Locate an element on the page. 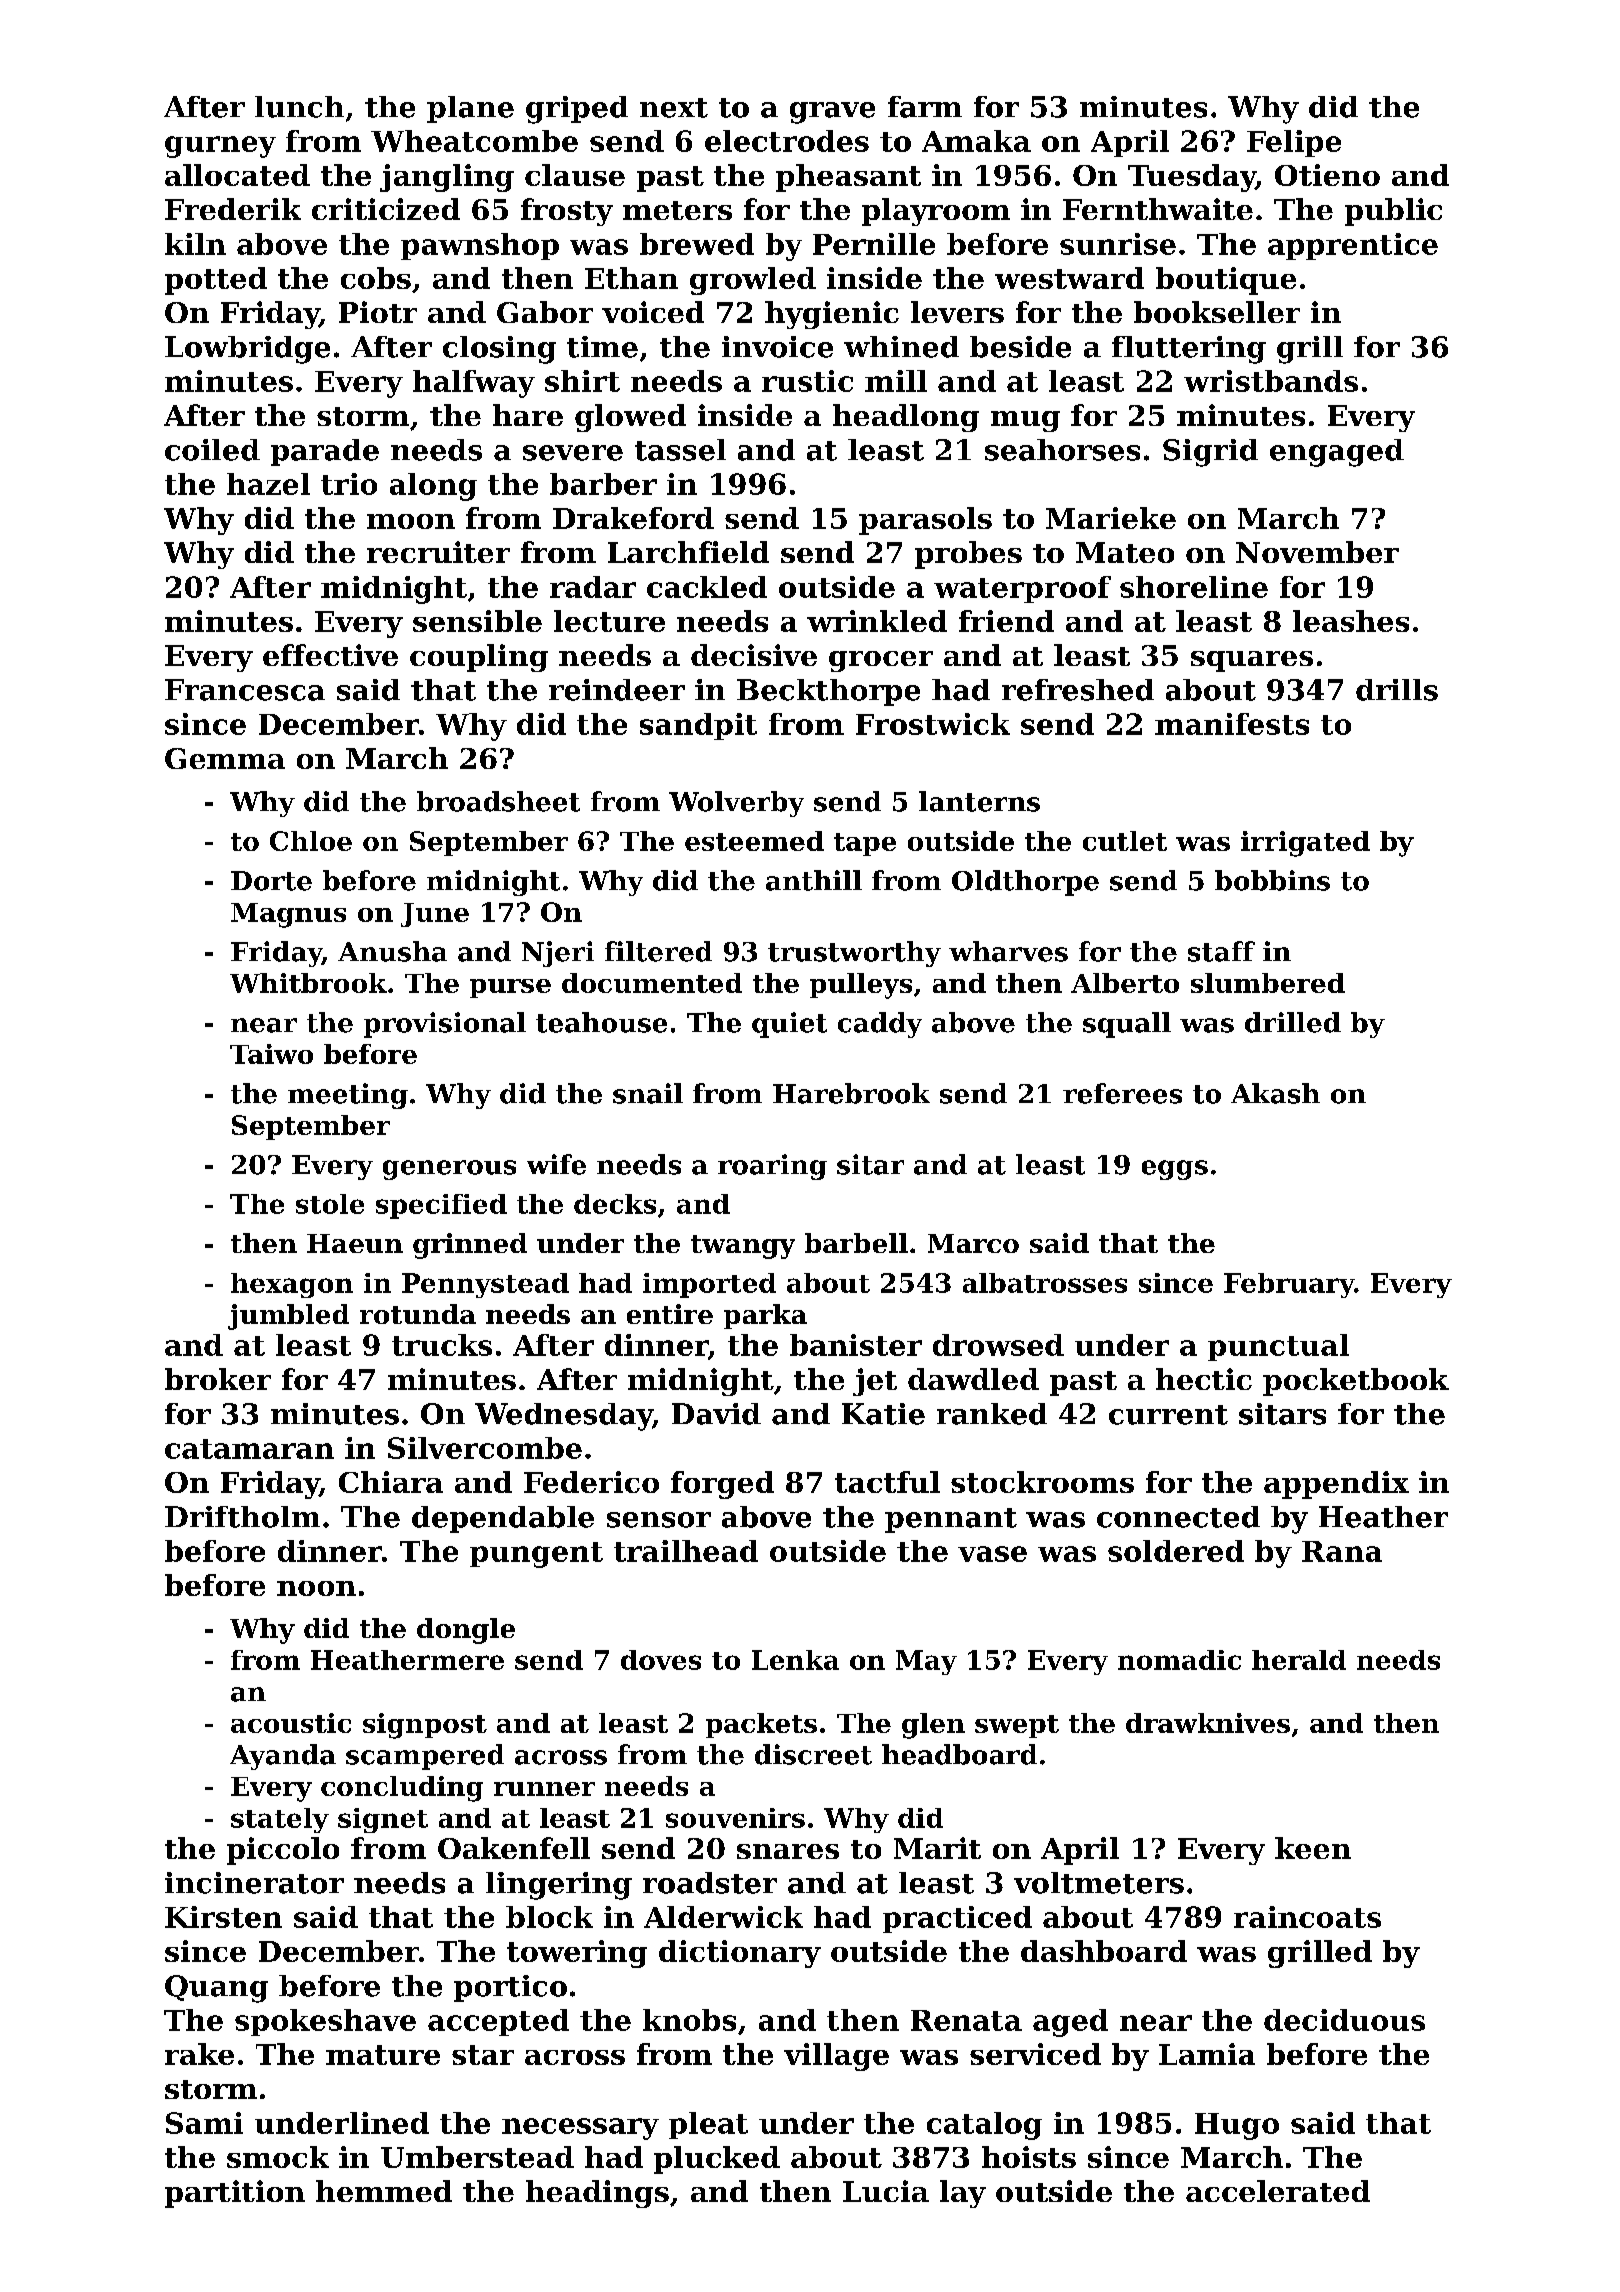 The image size is (1620, 2292). farm is located at coordinates (925, 107).
